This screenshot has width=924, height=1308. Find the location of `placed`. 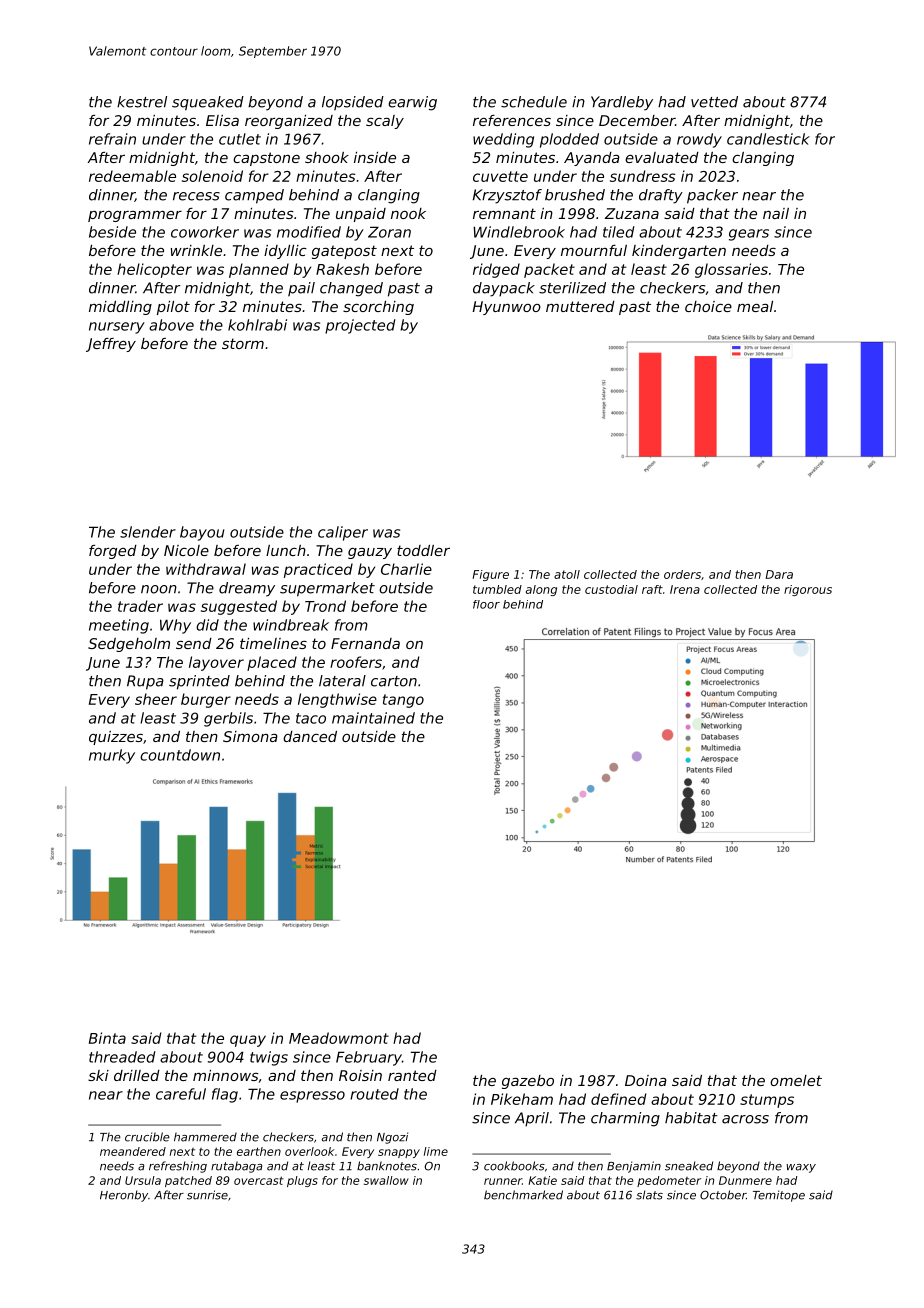

placed is located at coordinates (272, 663).
